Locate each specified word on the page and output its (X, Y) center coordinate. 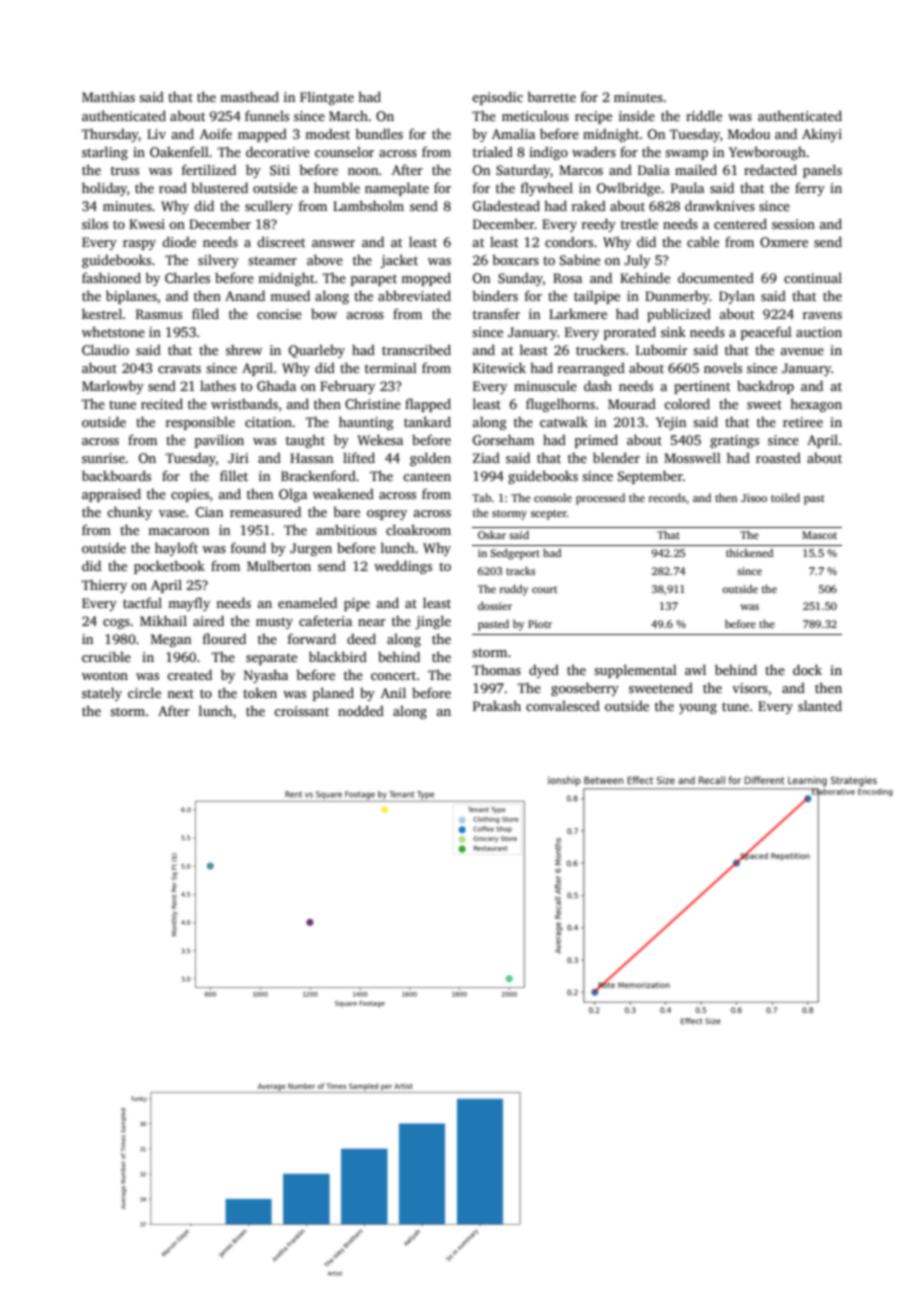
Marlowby (113, 387)
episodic (497, 98)
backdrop (765, 387)
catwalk (564, 421)
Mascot (819, 535)
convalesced (563, 705)
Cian (209, 512)
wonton (105, 675)
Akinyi (822, 135)
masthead (249, 96)
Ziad (486, 457)
